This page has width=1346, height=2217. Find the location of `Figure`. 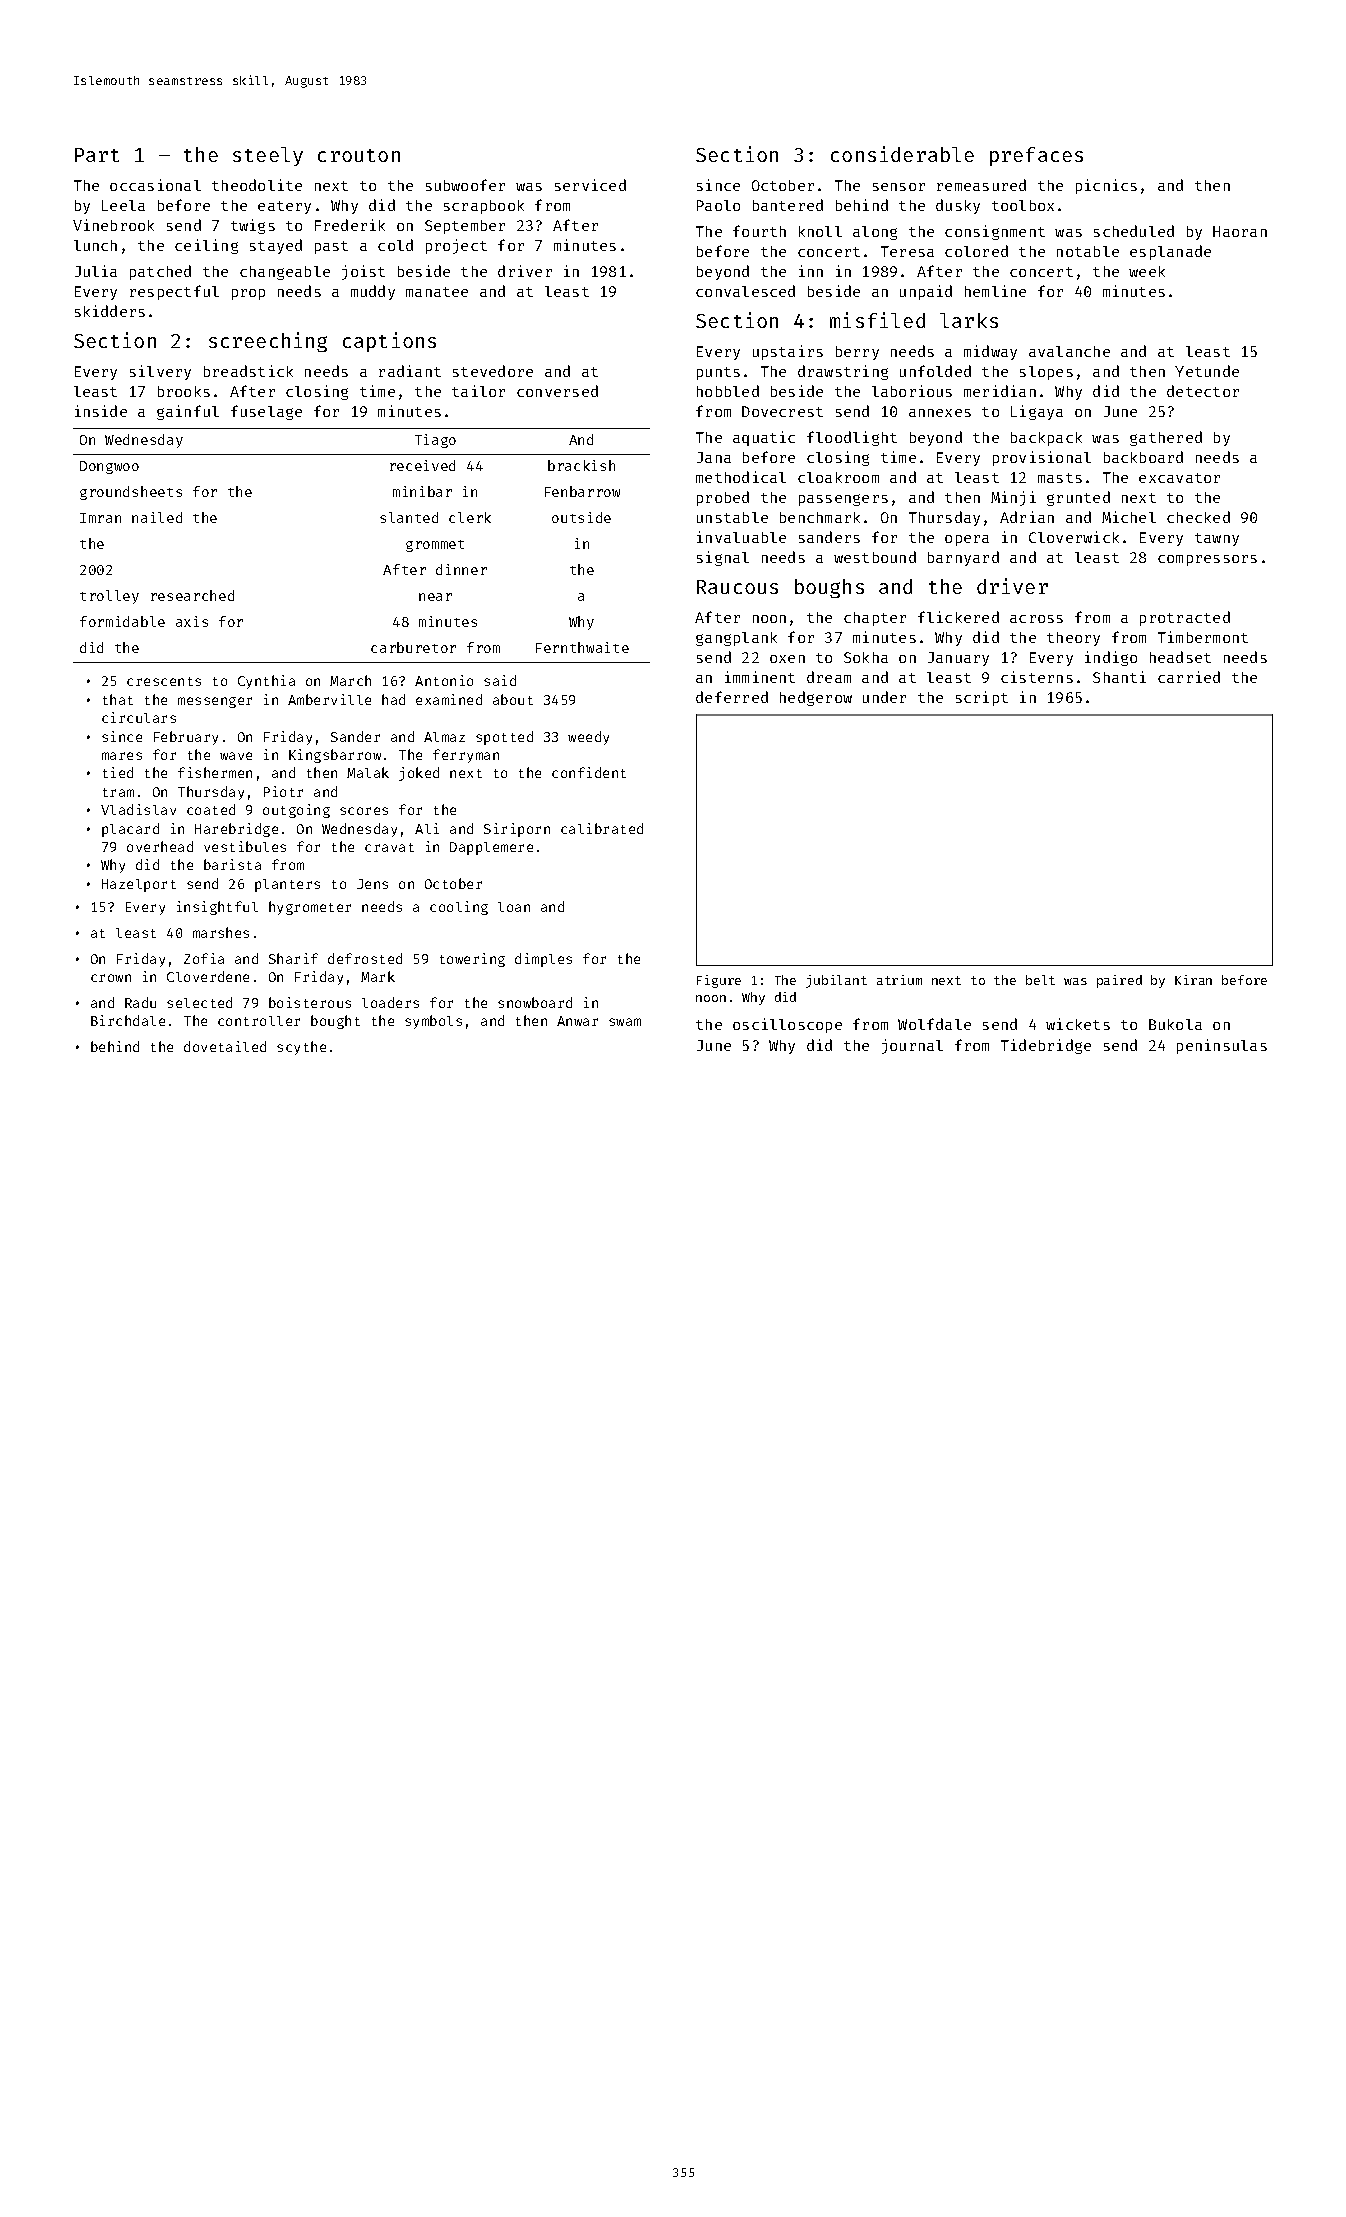

Figure is located at coordinates (719, 981).
